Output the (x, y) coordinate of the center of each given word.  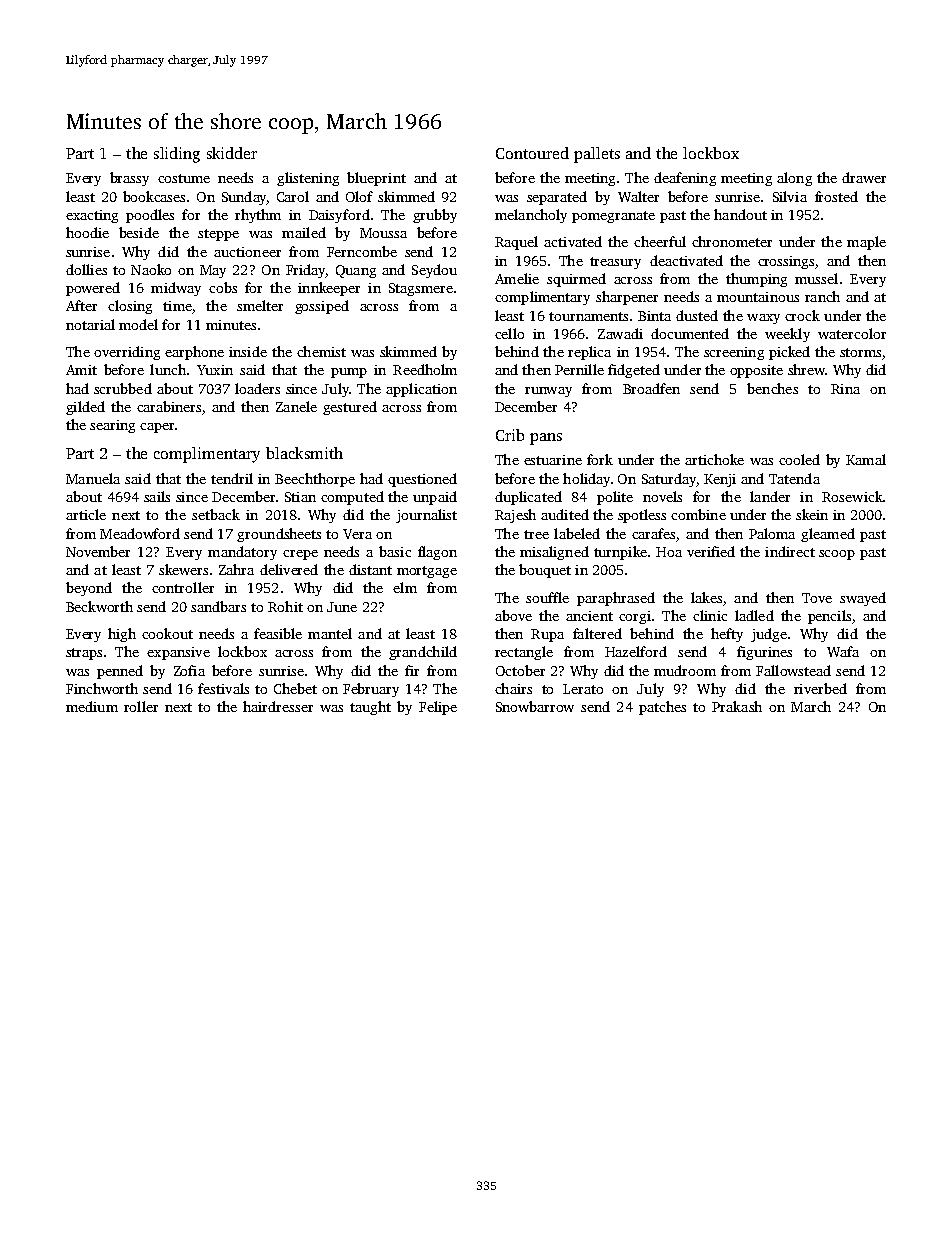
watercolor (852, 333)
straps (84, 654)
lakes (706, 597)
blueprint (376, 179)
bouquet (545, 571)
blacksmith (304, 453)
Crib (510, 435)
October (520, 670)
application (421, 390)
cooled (799, 459)
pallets (597, 155)
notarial (90, 324)
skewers (183, 569)
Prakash (737, 706)
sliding (177, 155)
